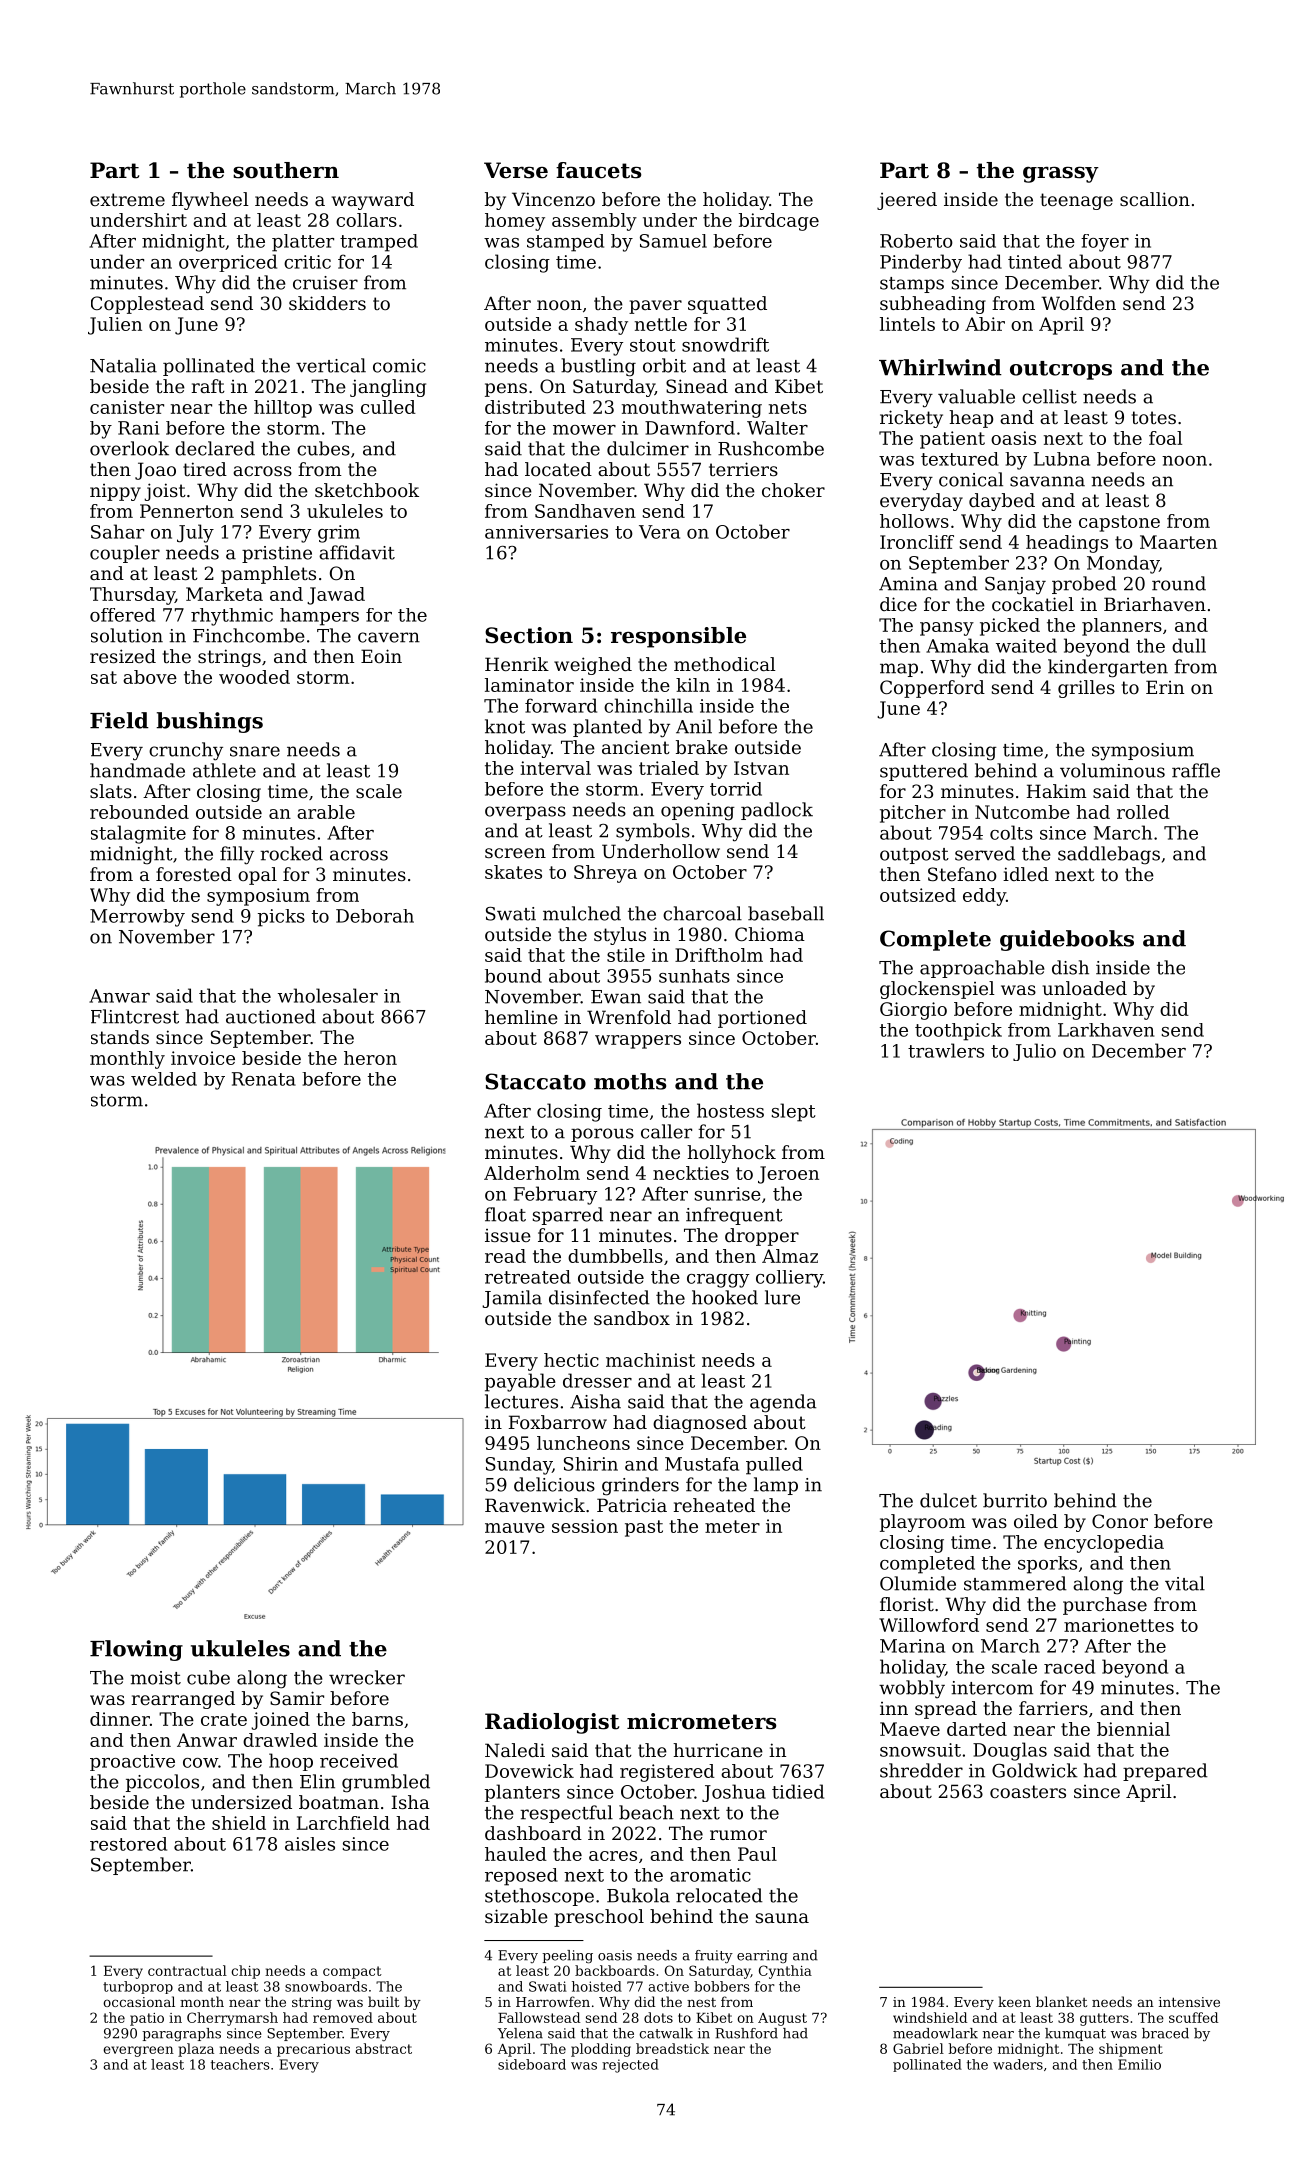 Image resolution: width=1312 pixels, height=2161 pixels. Describe the element at coordinates (694, 726) in the page. I see `Anil` at that location.
